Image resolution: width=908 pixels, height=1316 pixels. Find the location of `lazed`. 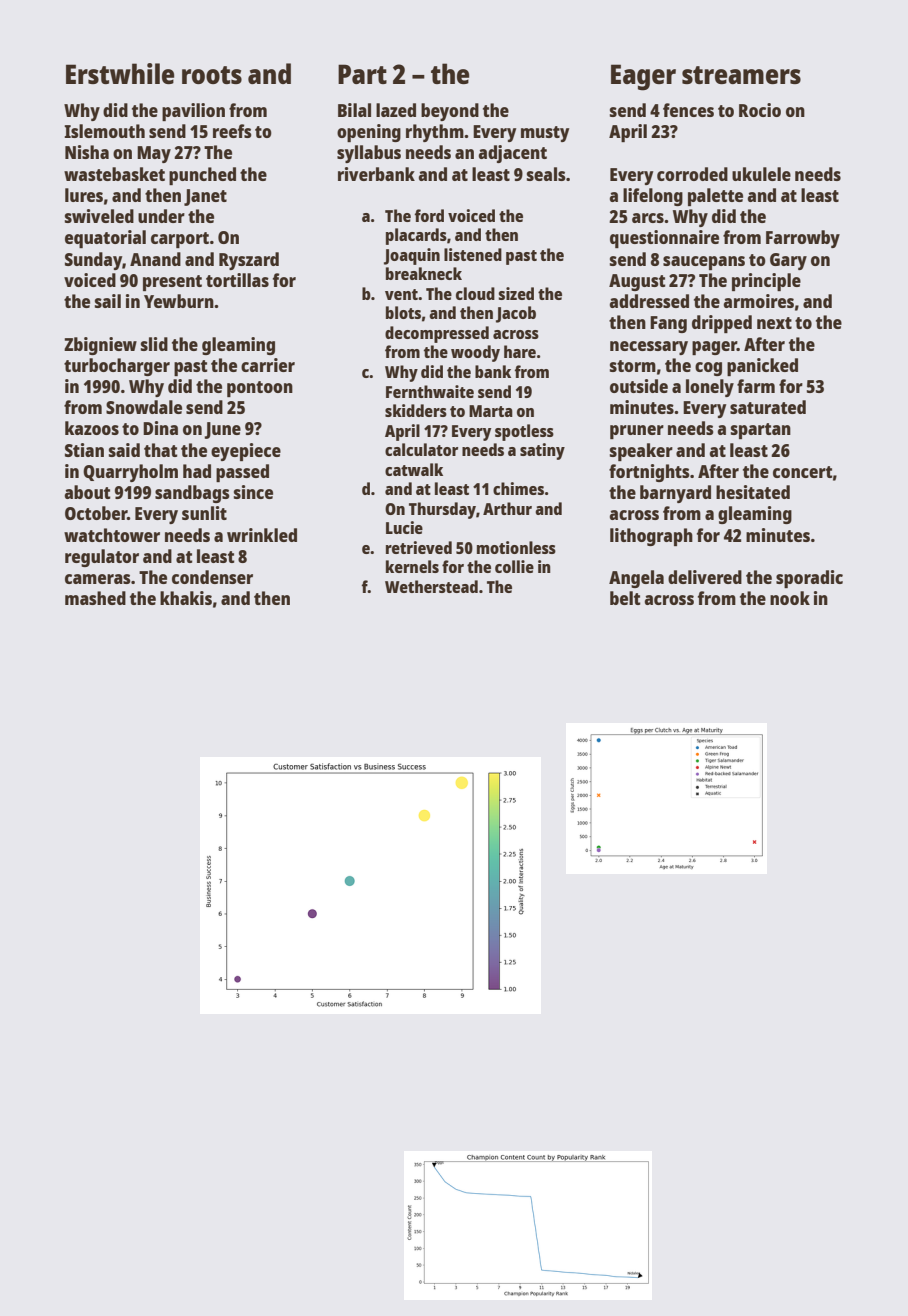

lazed is located at coordinates (396, 110).
